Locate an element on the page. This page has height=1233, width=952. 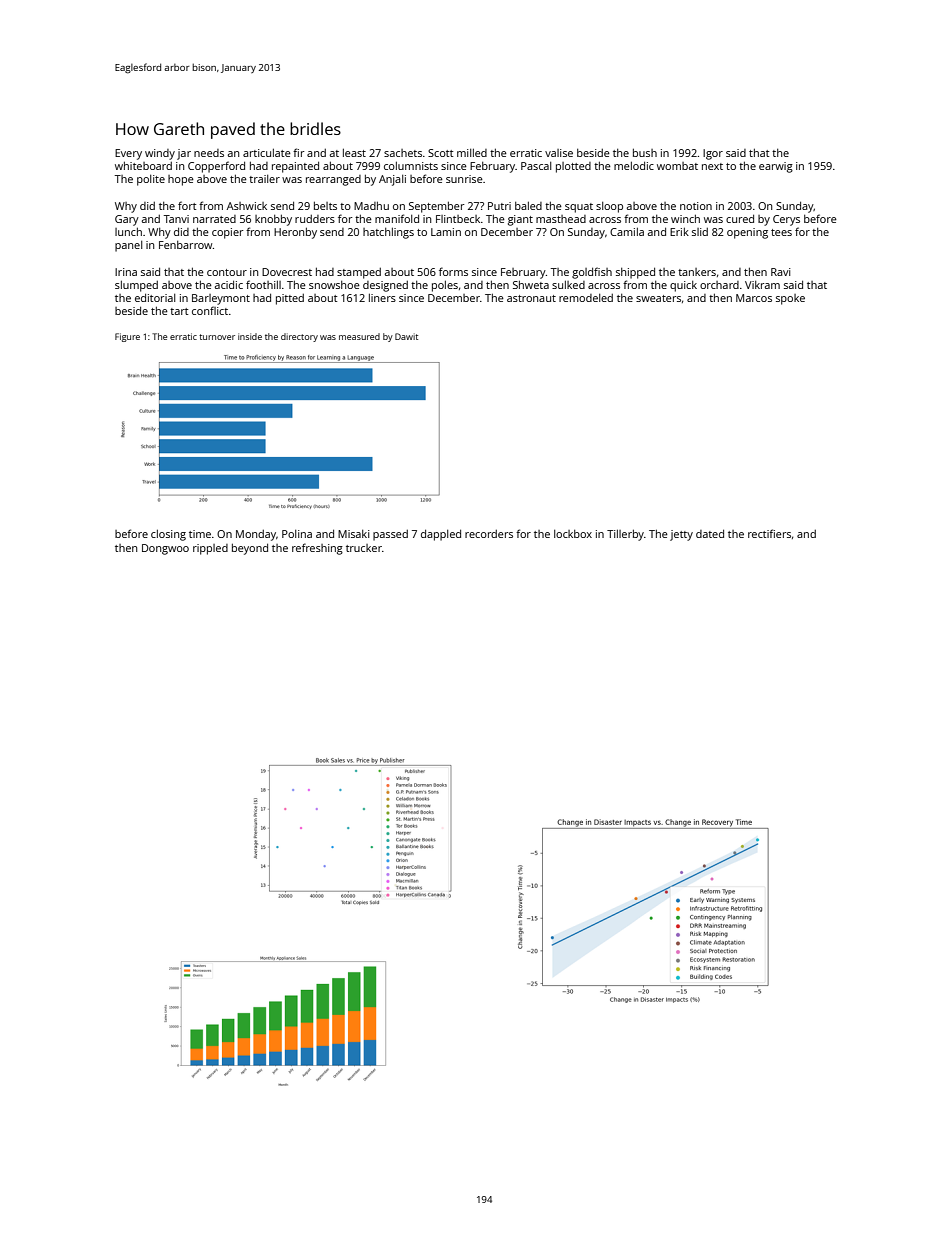
measured is located at coordinates (359, 336).
